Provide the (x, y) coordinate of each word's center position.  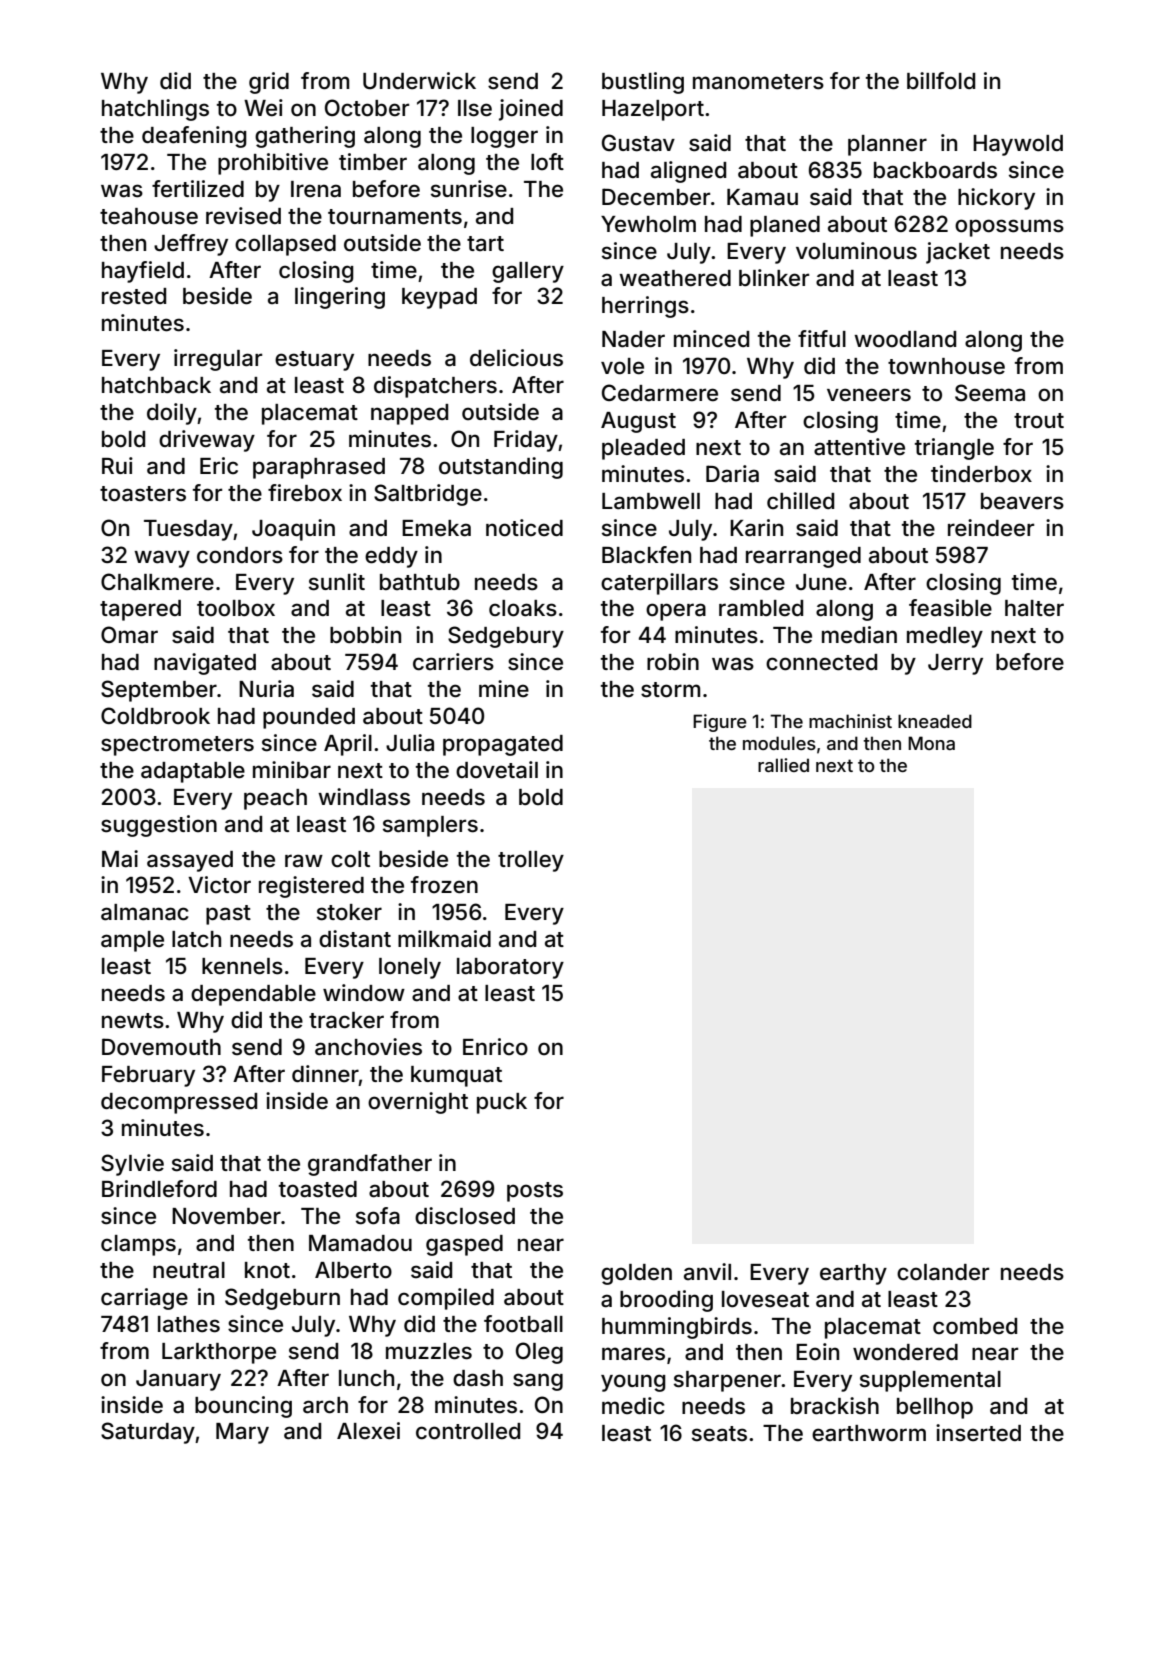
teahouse (149, 216)
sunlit (337, 582)
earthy (853, 1274)
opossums (1009, 228)
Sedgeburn (282, 1299)
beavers (1022, 501)
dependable (253, 995)
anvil (707, 1271)
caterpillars (659, 584)
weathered (675, 278)
